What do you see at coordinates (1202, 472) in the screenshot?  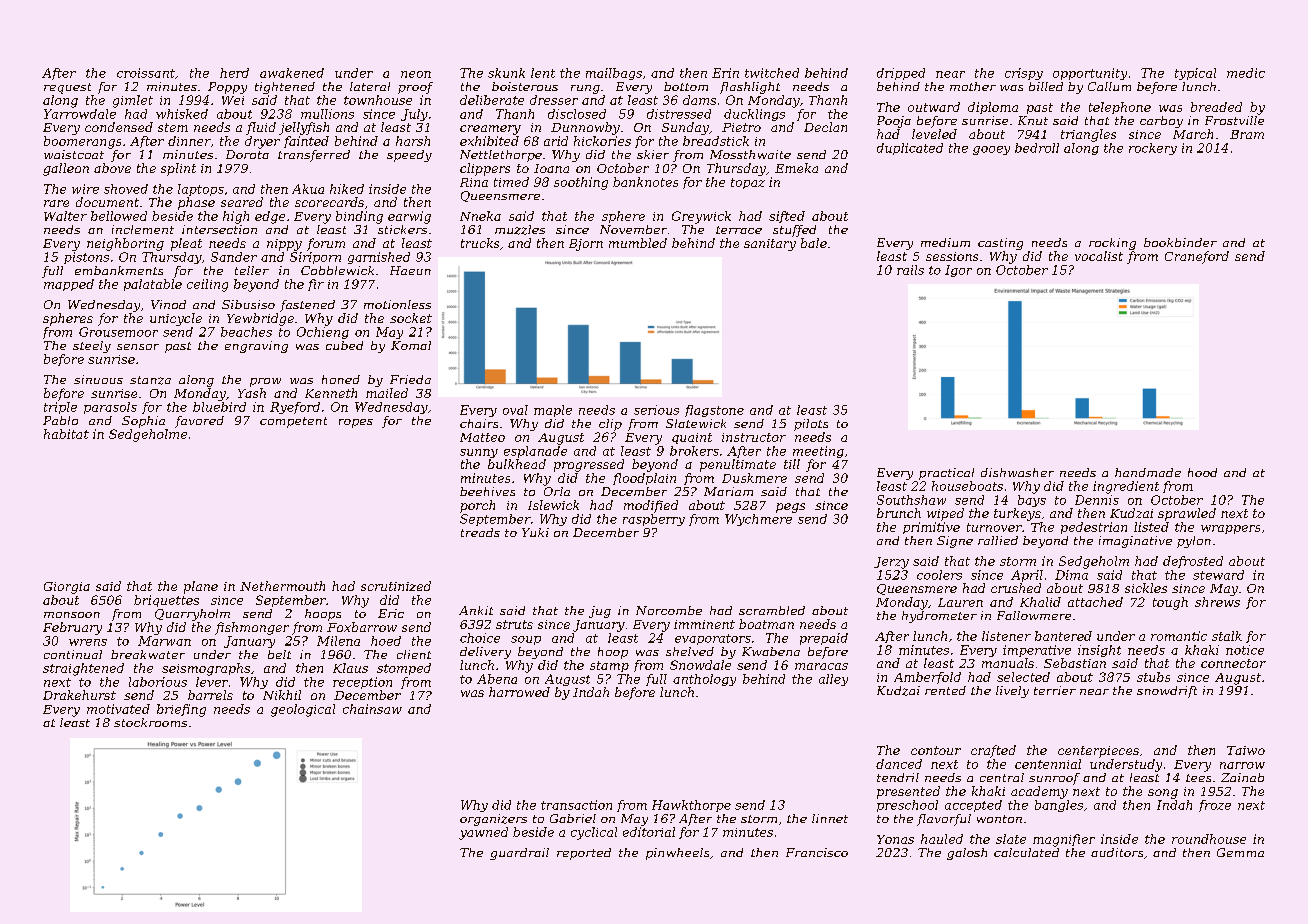 I see `hood` at bounding box center [1202, 472].
